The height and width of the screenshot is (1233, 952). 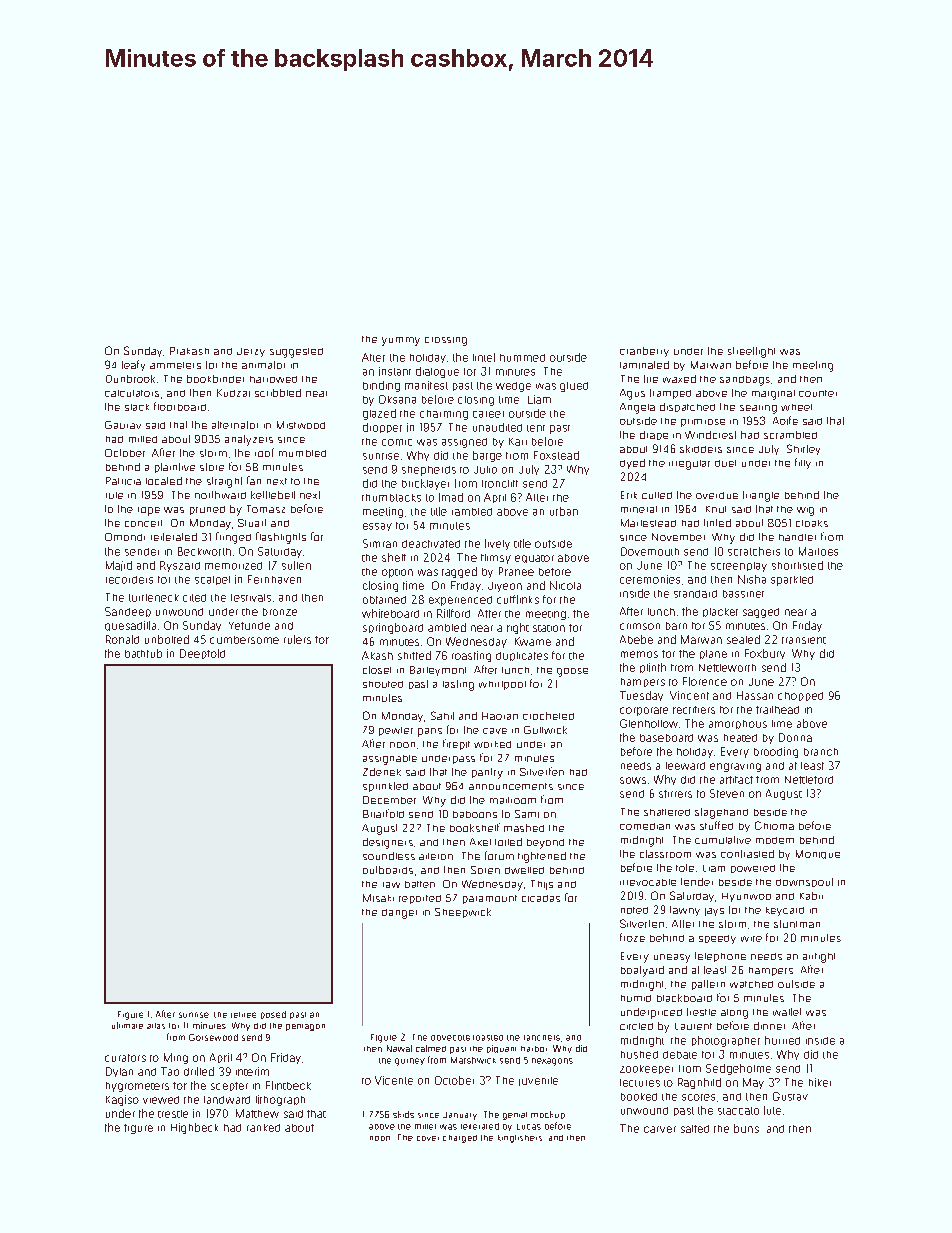 What do you see at coordinates (751, 352) in the screenshot?
I see `streetlight` at bounding box center [751, 352].
